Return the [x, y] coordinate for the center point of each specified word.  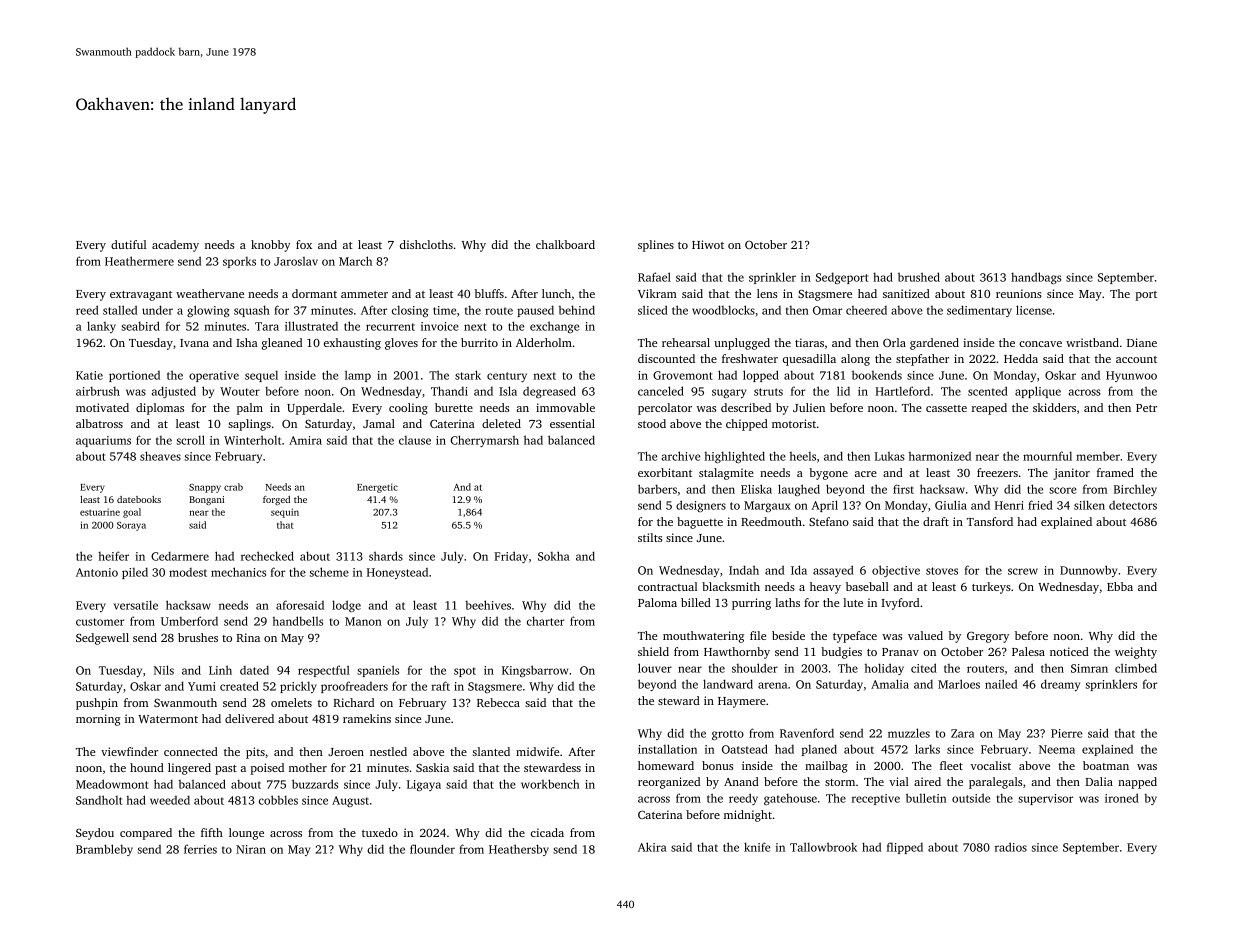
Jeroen [346, 752]
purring [751, 604]
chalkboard [565, 244]
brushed [919, 277]
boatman [1106, 765]
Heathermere [139, 261]
